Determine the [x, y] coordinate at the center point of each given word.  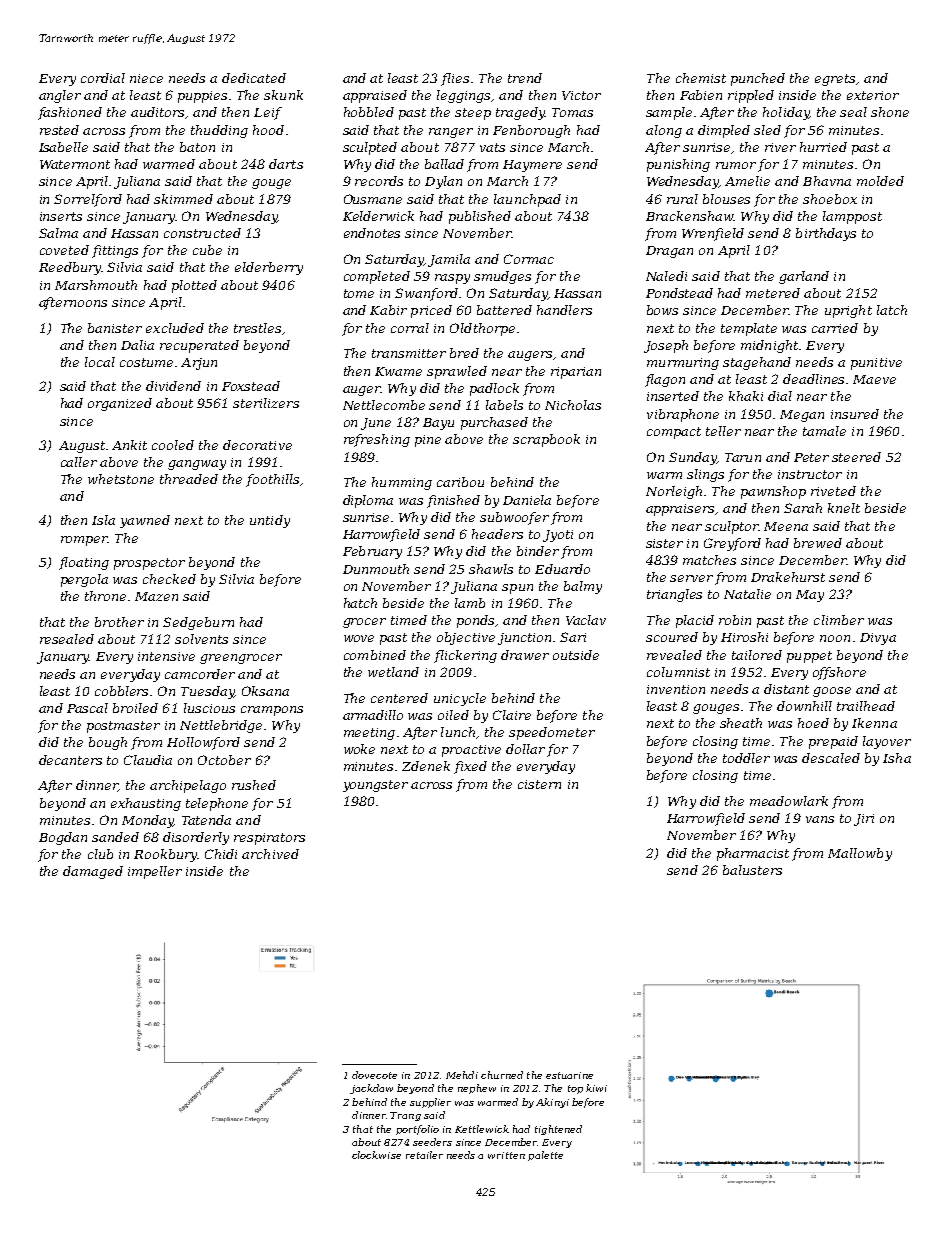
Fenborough [531, 131]
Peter [811, 457]
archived [270, 854]
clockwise [376, 1155]
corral [410, 328]
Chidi [221, 854]
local [100, 362]
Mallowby [860, 854]
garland [804, 277]
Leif [268, 113]
